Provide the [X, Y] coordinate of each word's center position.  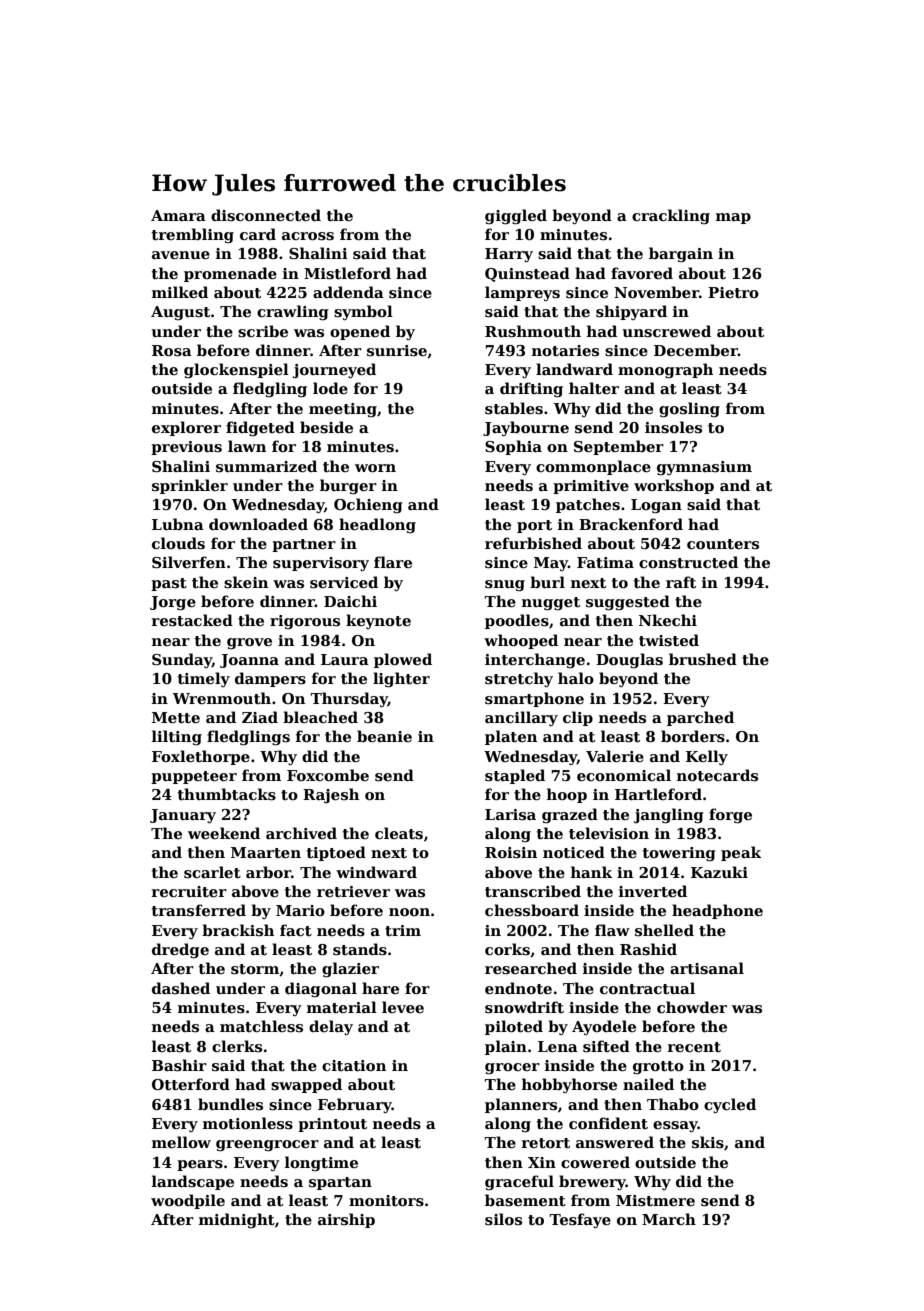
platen [511, 737]
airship [346, 1220]
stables [514, 408]
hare [380, 988]
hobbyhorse [569, 1085]
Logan [656, 506]
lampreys [522, 293]
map [733, 218]
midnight [237, 1221]
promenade [230, 274]
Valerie [615, 756]
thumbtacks [227, 794]
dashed [181, 988]
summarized [266, 466]
